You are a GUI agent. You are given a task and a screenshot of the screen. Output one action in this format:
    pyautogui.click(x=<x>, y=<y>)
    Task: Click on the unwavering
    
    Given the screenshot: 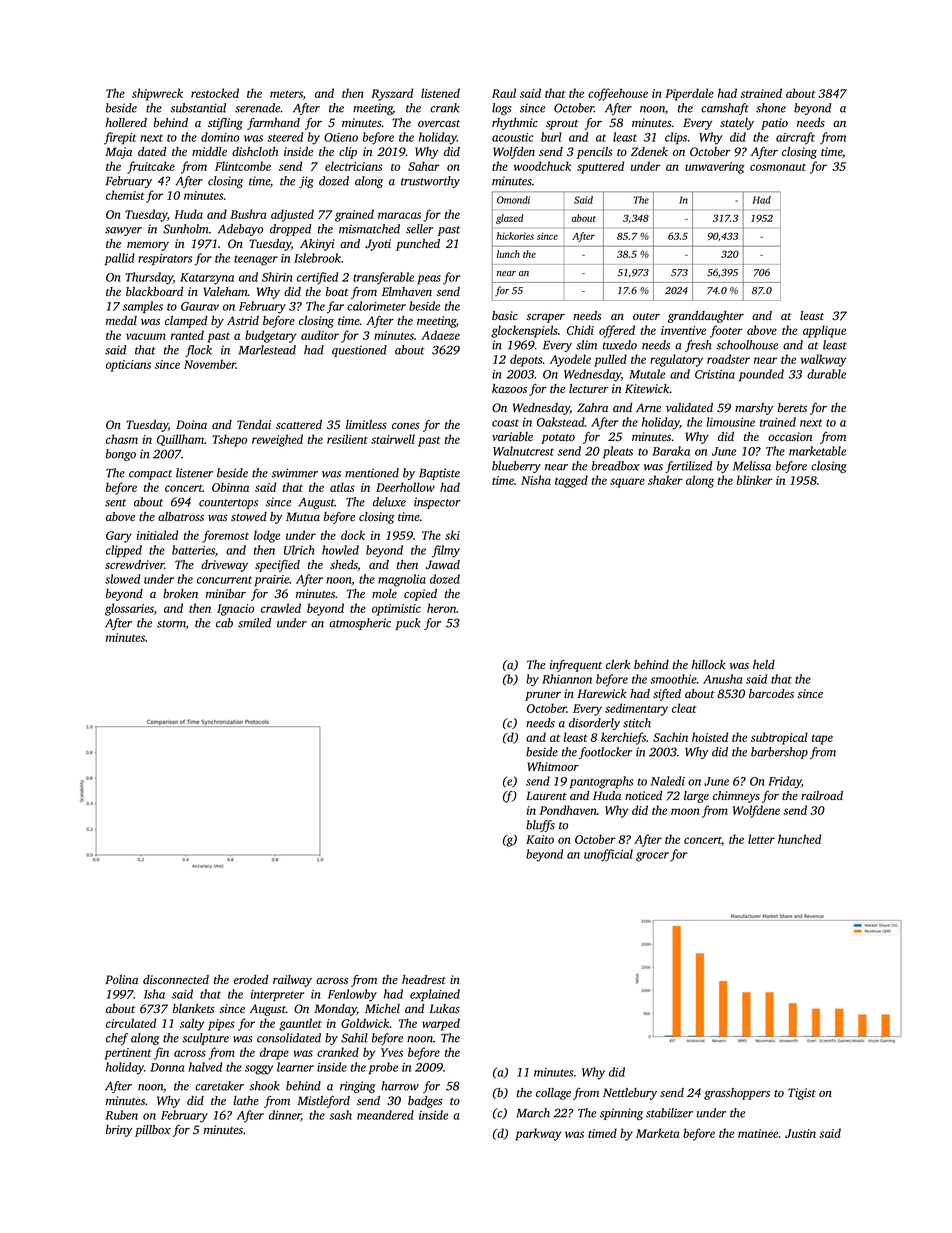 What is the action you would take?
    pyautogui.click(x=715, y=168)
